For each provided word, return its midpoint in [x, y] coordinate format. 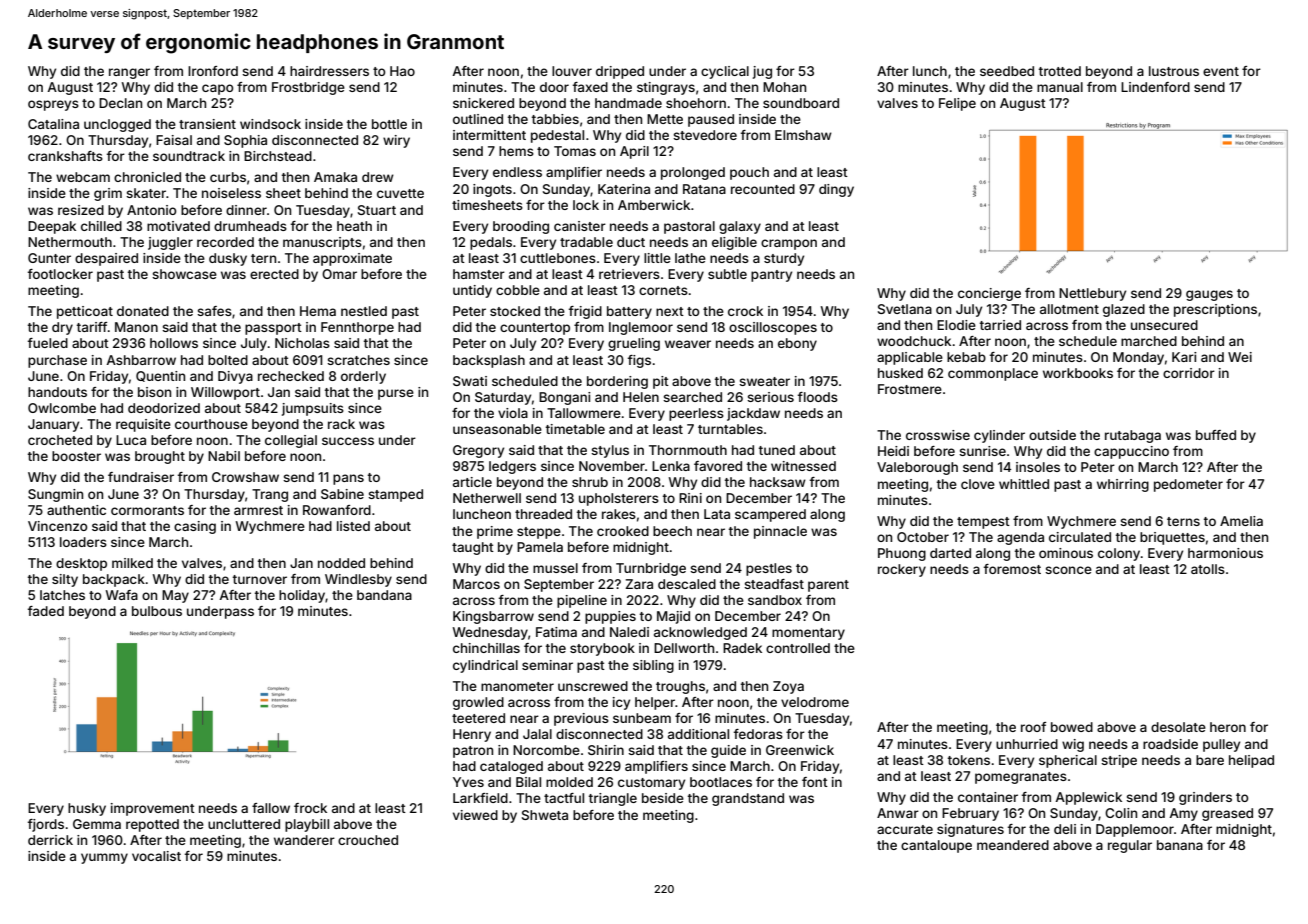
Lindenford [1155, 87]
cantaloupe [936, 846]
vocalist [156, 856]
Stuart [377, 210]
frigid [585, 312]
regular [1130, 846]
